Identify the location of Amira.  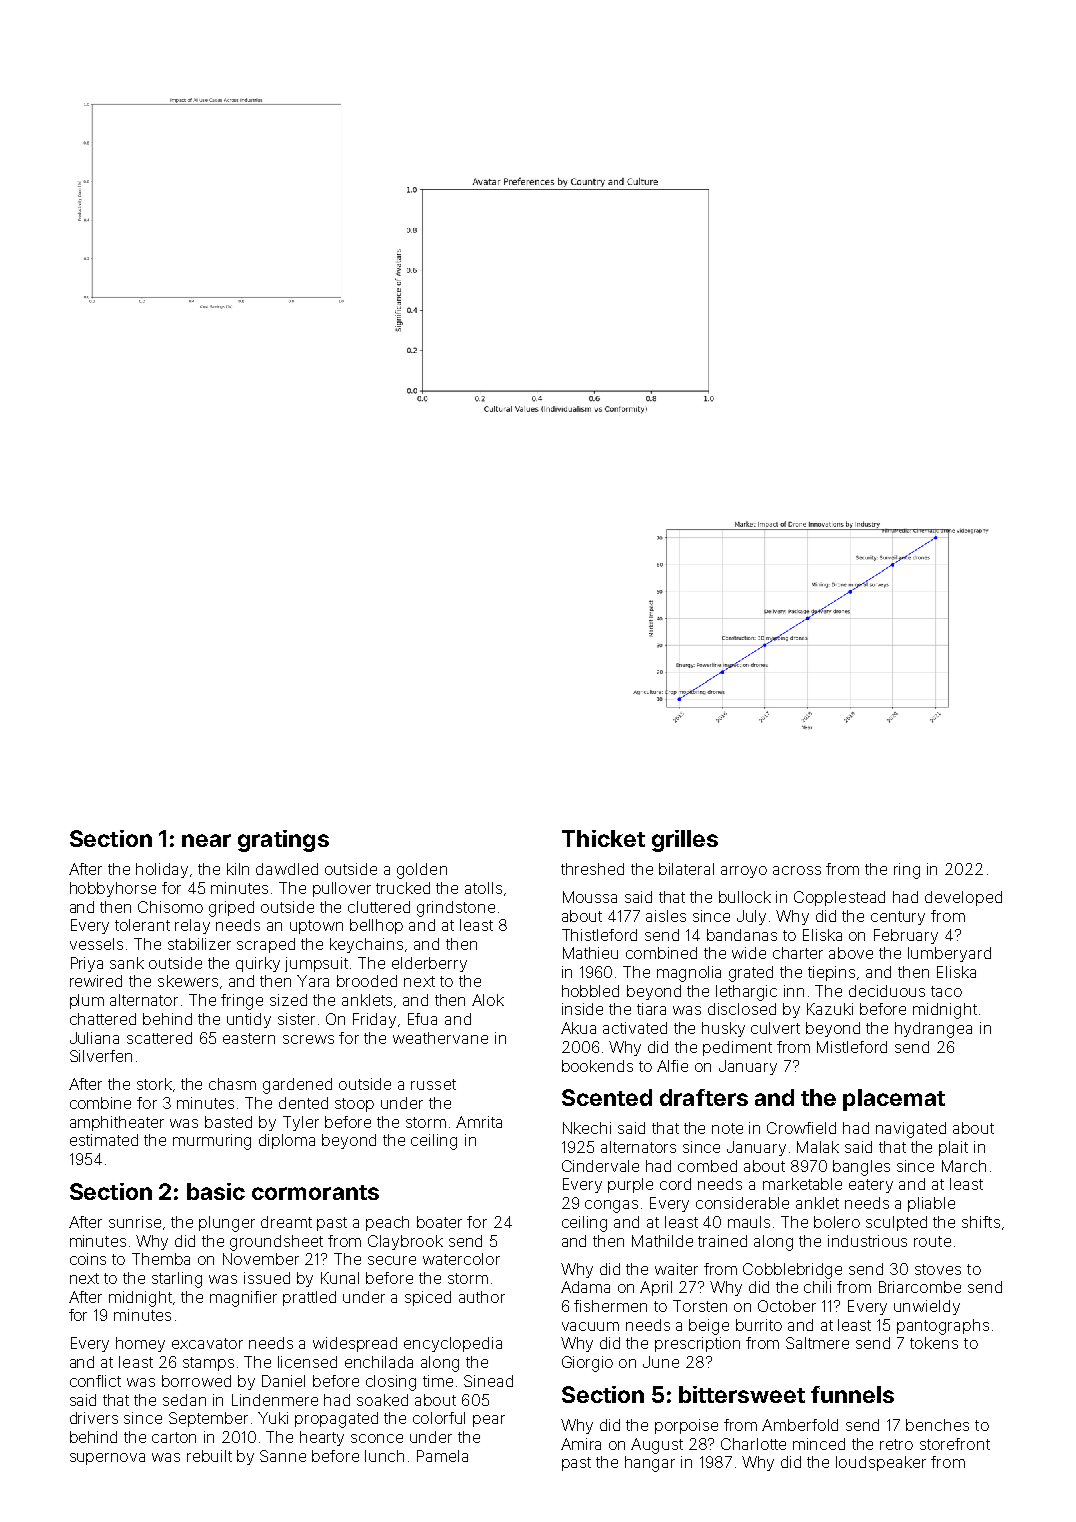
(581, 1444).
